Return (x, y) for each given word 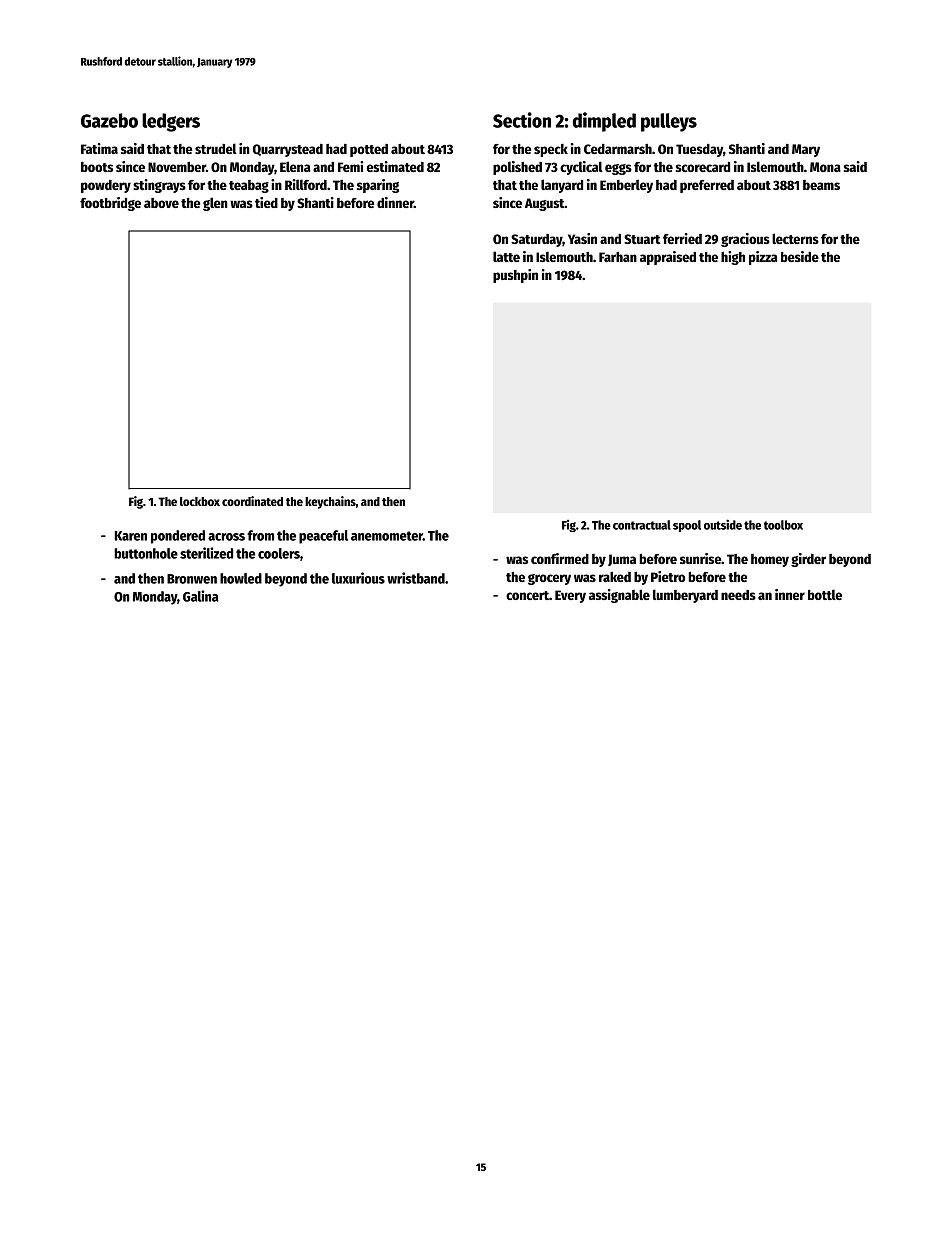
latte (506, 256)
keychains (330, 502)
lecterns (795, 238)
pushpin (515, 276)
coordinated (252, 501)
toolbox (783, 525)
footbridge (110, 204)
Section (522, 120)
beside (800, 256)
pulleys (669, 122)
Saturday (537, 240)
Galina (201, 596)
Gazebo (109, 120)
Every (570, 596)
